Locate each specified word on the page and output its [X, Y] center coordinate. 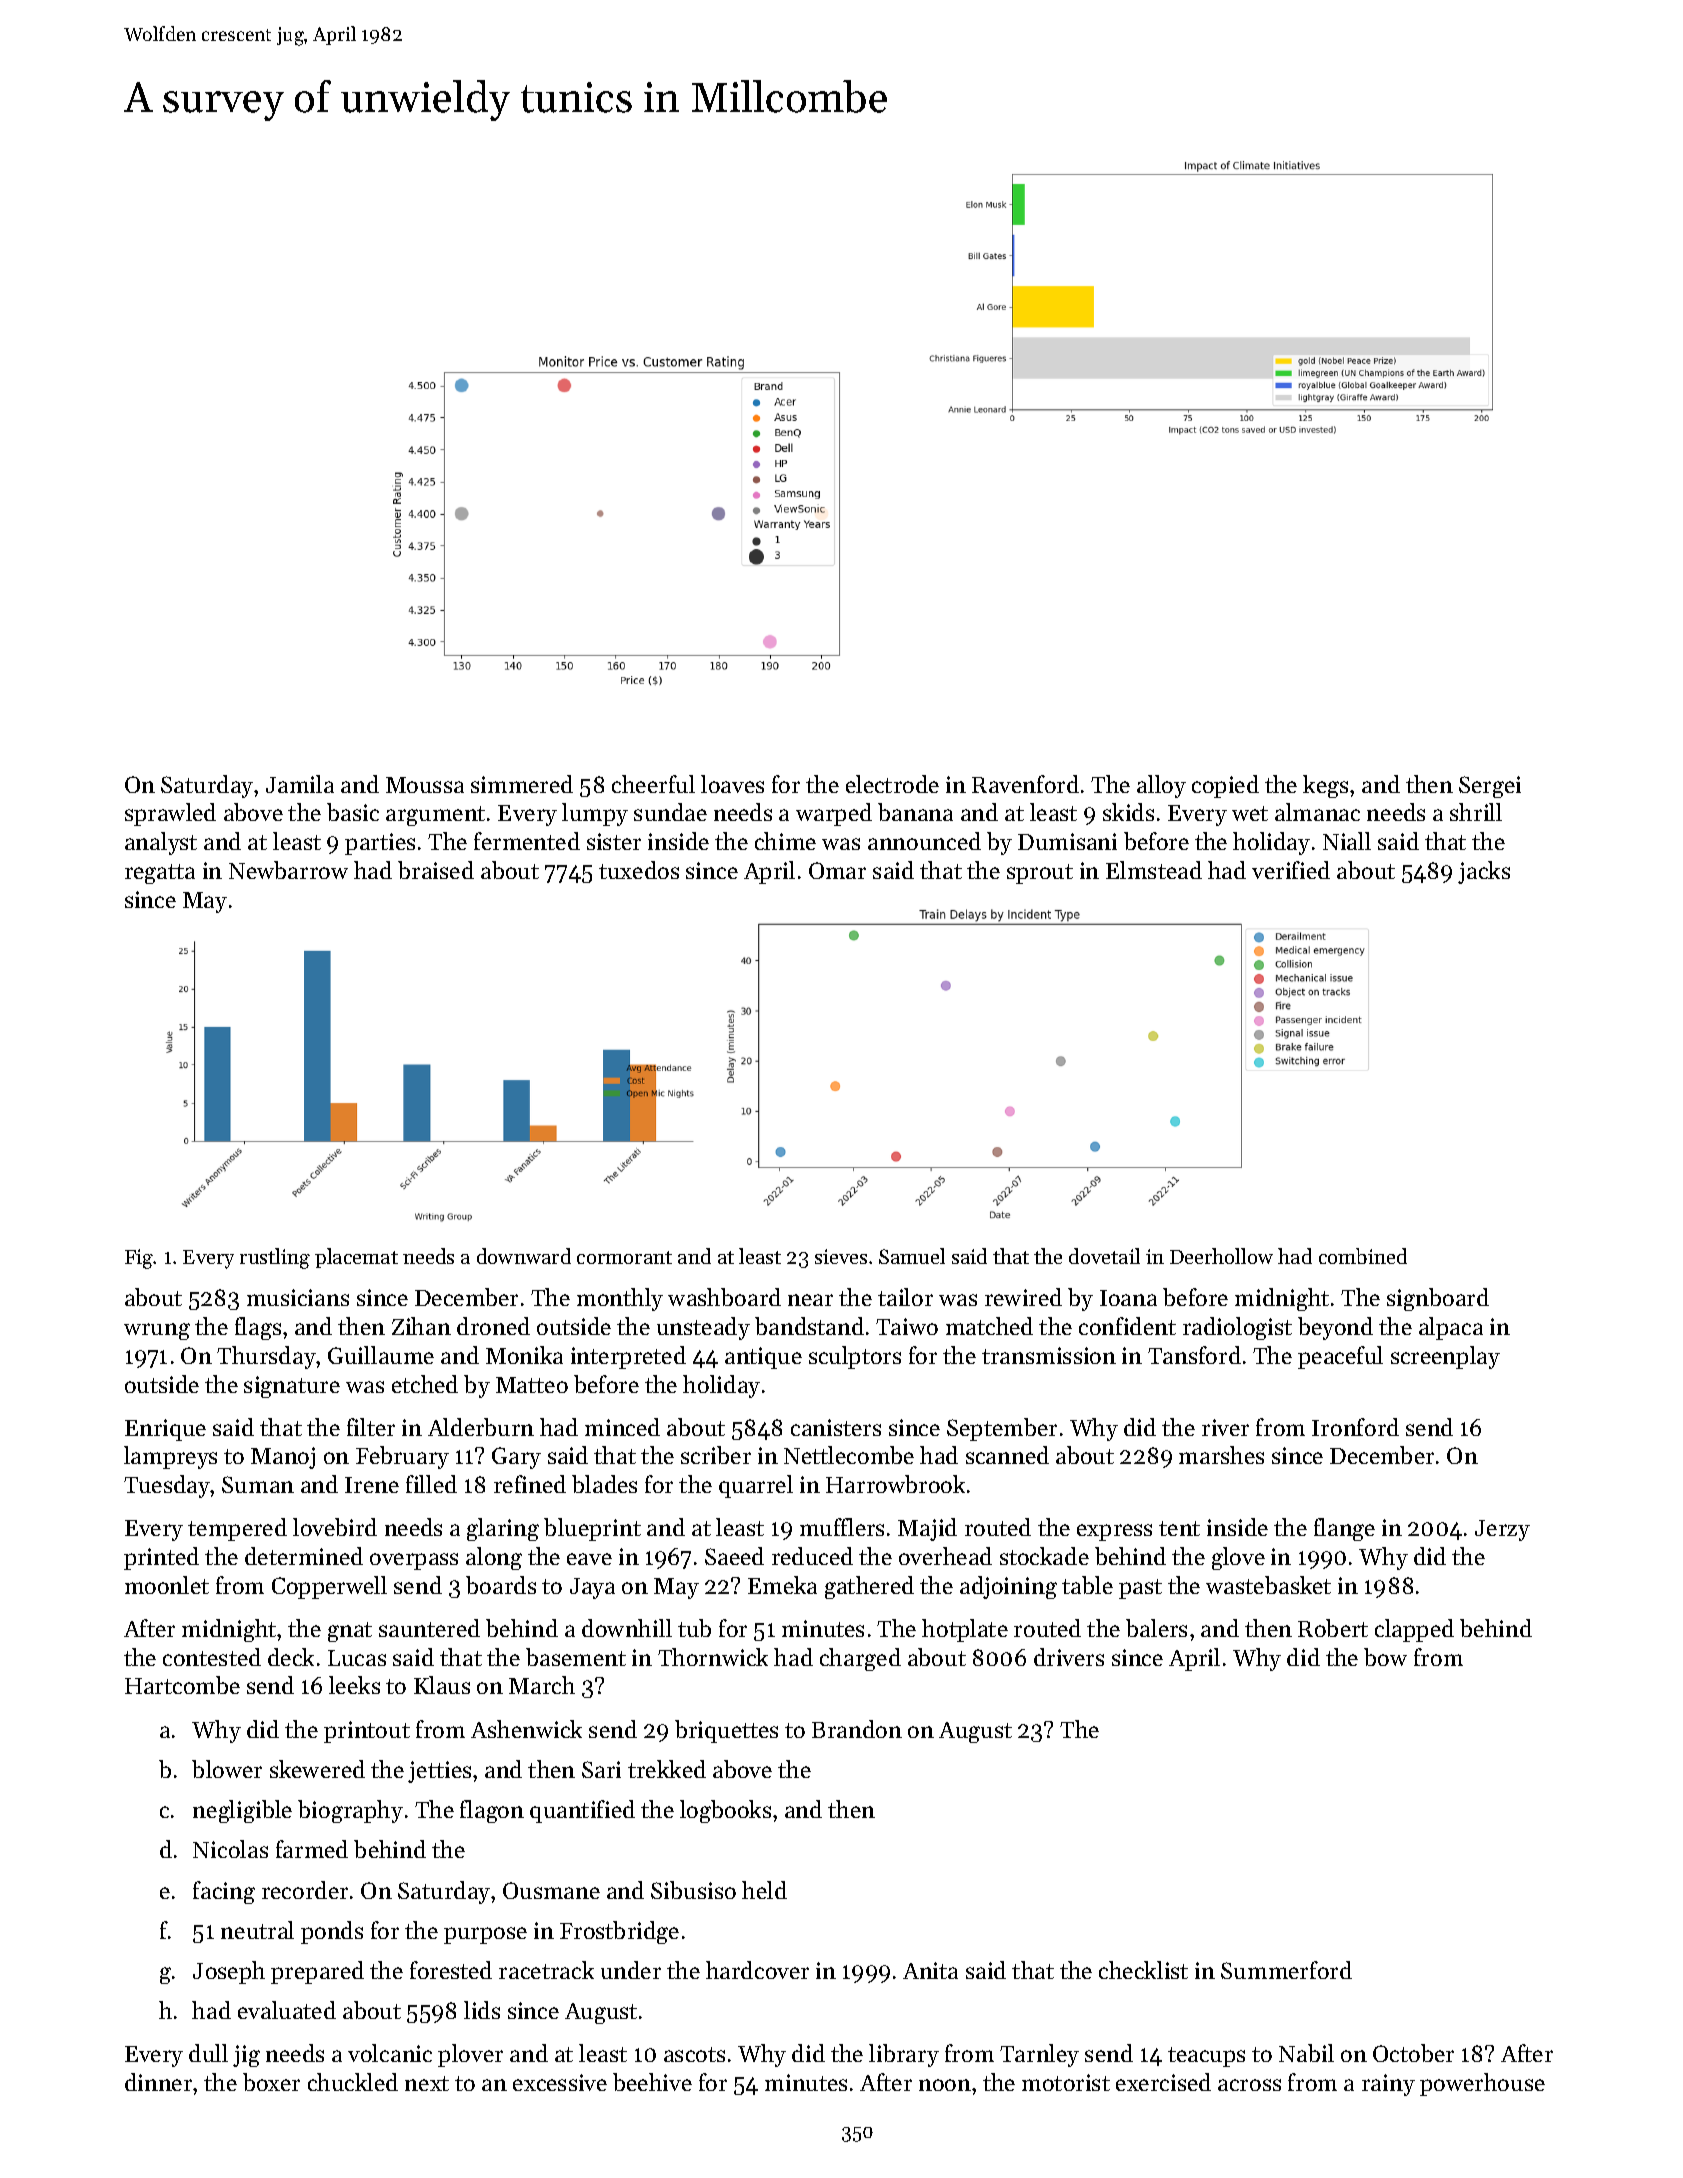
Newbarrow [288, 870]
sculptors [855, 1357]
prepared [317, 1972]
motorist [1066, 2082]
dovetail [1104, 1256]
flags [258, 1328]
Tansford [1194, 1355]
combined [1363, 1256]
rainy [1388, 2085]
